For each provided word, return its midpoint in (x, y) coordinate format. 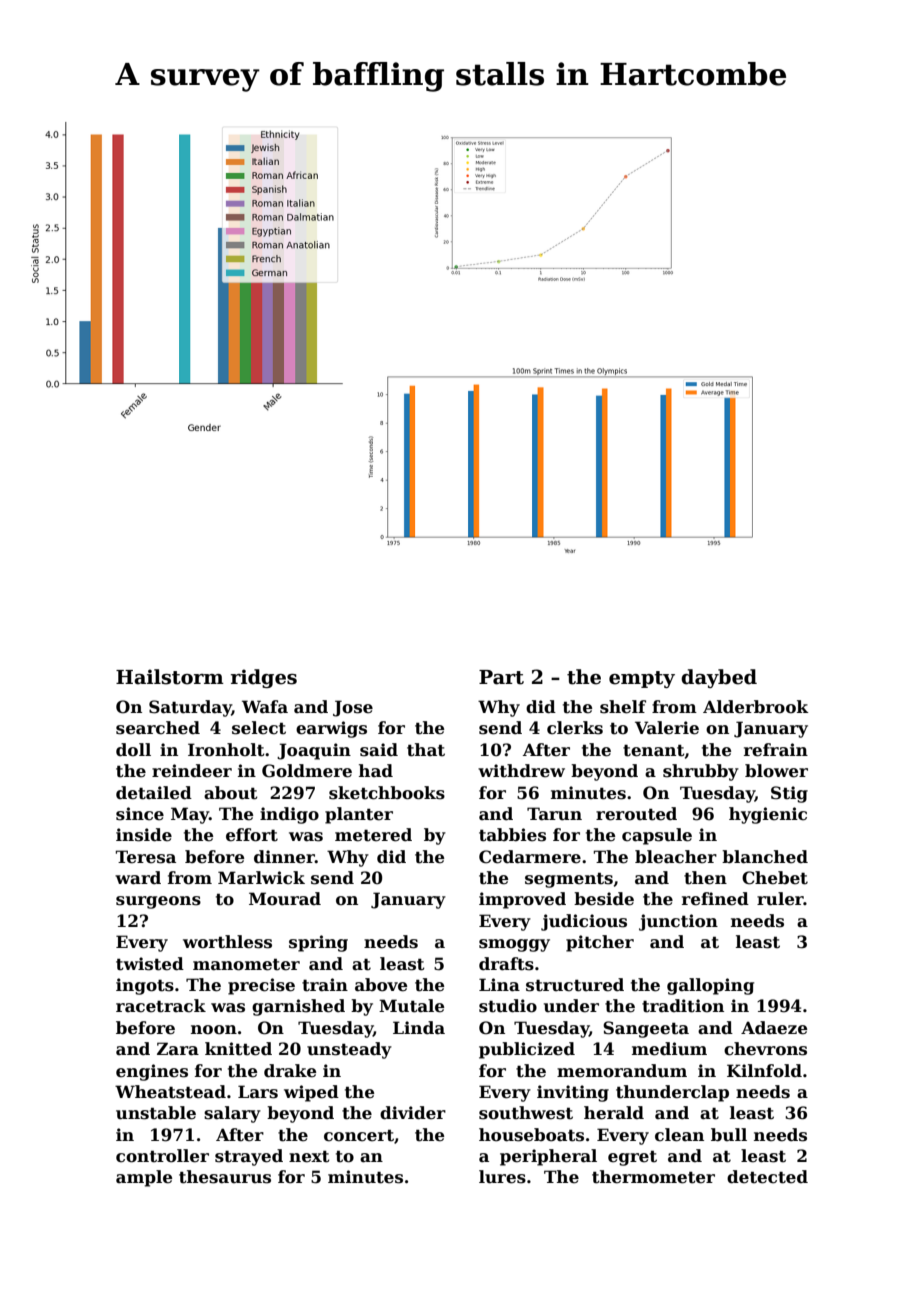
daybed (719, 678)
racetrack (161, 1006)
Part (501, 677)
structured (575, 985)
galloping (710, 986)
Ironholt (226, 750)
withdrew (521, 771)
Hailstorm (170, 677)
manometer (246, 964)
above (381, 985)
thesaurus (225, 1177)
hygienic (768, 815)
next (309, 1156)
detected (767, 1177)
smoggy (514, 945)
